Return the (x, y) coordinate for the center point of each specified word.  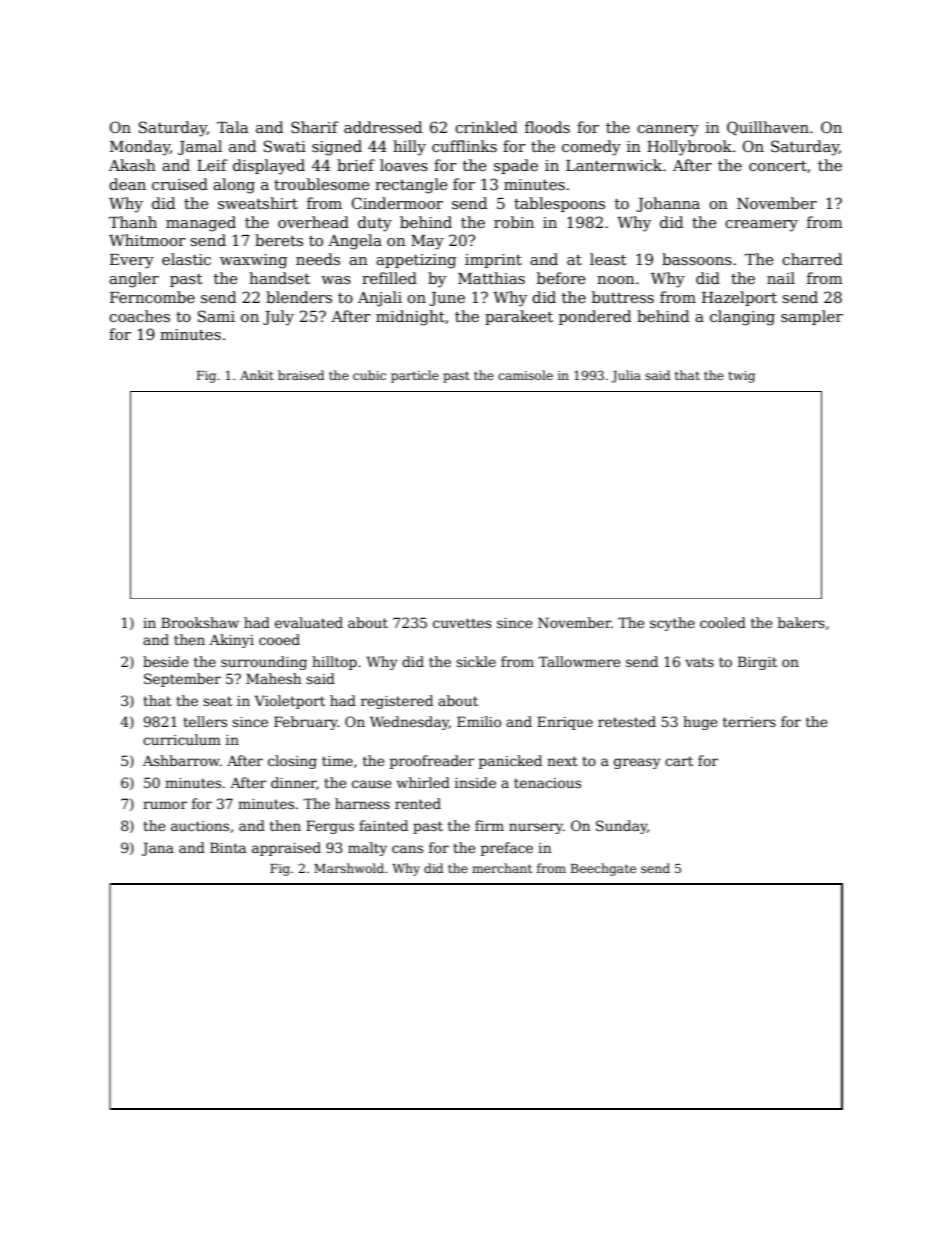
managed (201, 224)
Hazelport (739, 298)
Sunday (621, 827)
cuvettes (462, 623)
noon (616, 280)
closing (292, 762)
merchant (502, 868)
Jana (157, 849)
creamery (761, 226)
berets (279, 240)
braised (301, 375)
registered (397, 702)
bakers (801, 622)
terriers (749, 722)
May (427, 242)
